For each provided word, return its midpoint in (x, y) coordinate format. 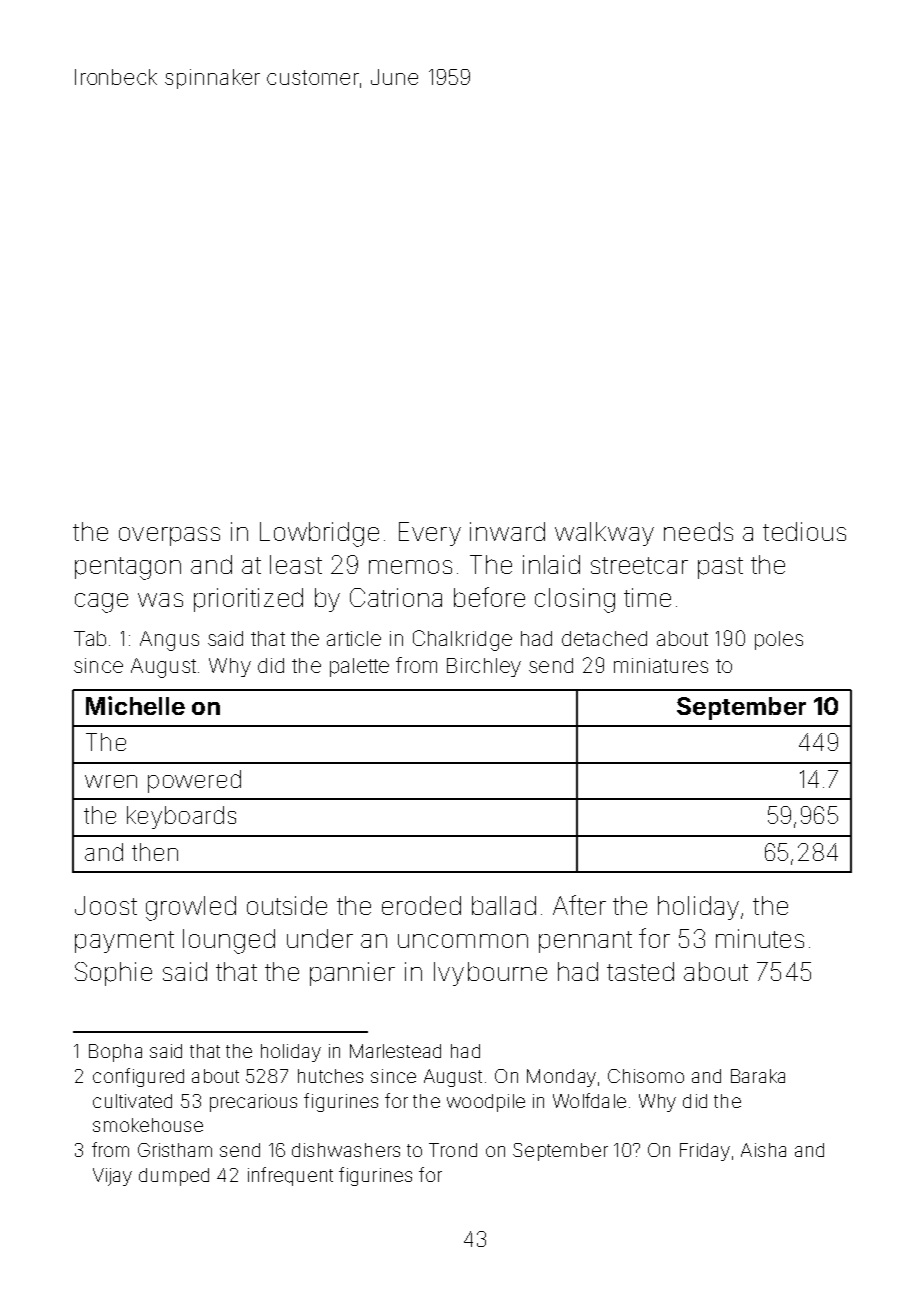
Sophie (113, 974)
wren (111, 781)
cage (101, 603)
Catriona (396, 597)
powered (194, 781)
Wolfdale (589, 1100)
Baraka (758, 1076)
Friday (705, 1152)
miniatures (661, 665)
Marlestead (395, 1051)
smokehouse (148, 1125)
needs (698, 531)
